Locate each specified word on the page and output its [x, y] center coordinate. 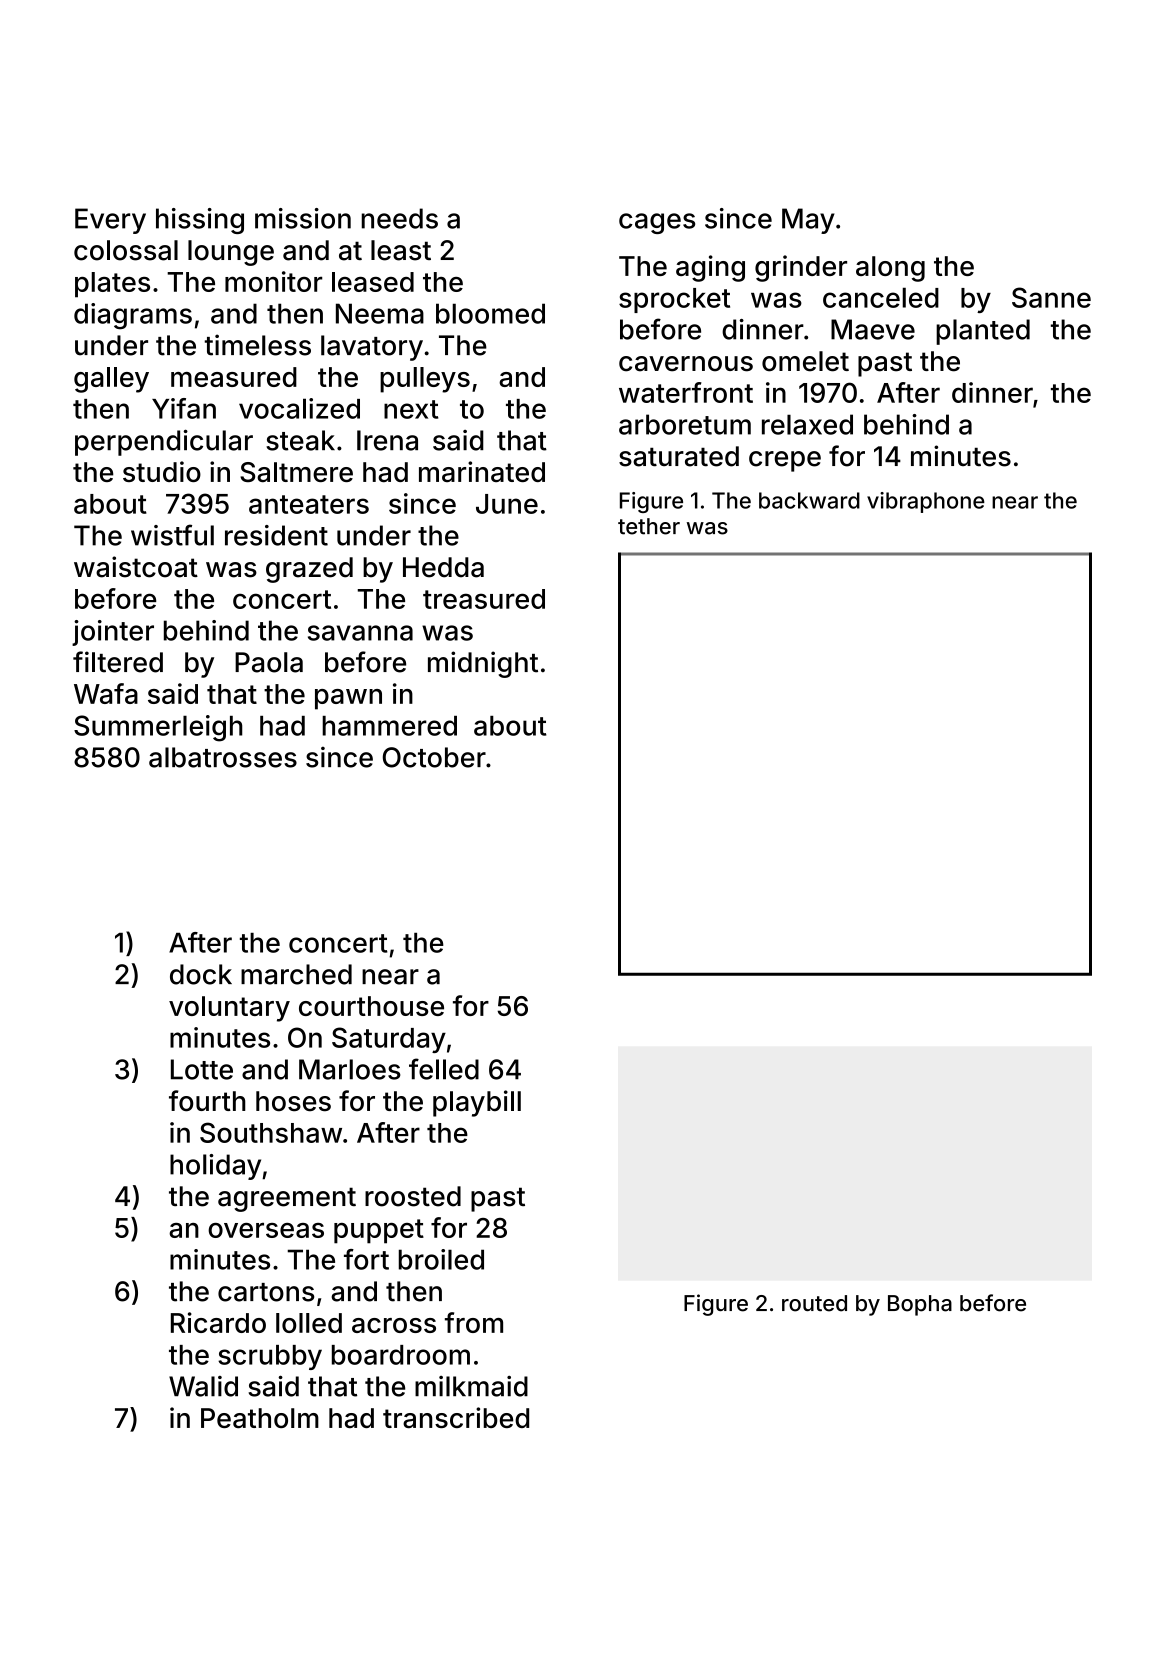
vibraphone [926, 502]
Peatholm [260, 1418]
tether [649, 526]
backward [809, 500]
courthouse [371, 1006]
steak [300, 440]
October [434, 757]
